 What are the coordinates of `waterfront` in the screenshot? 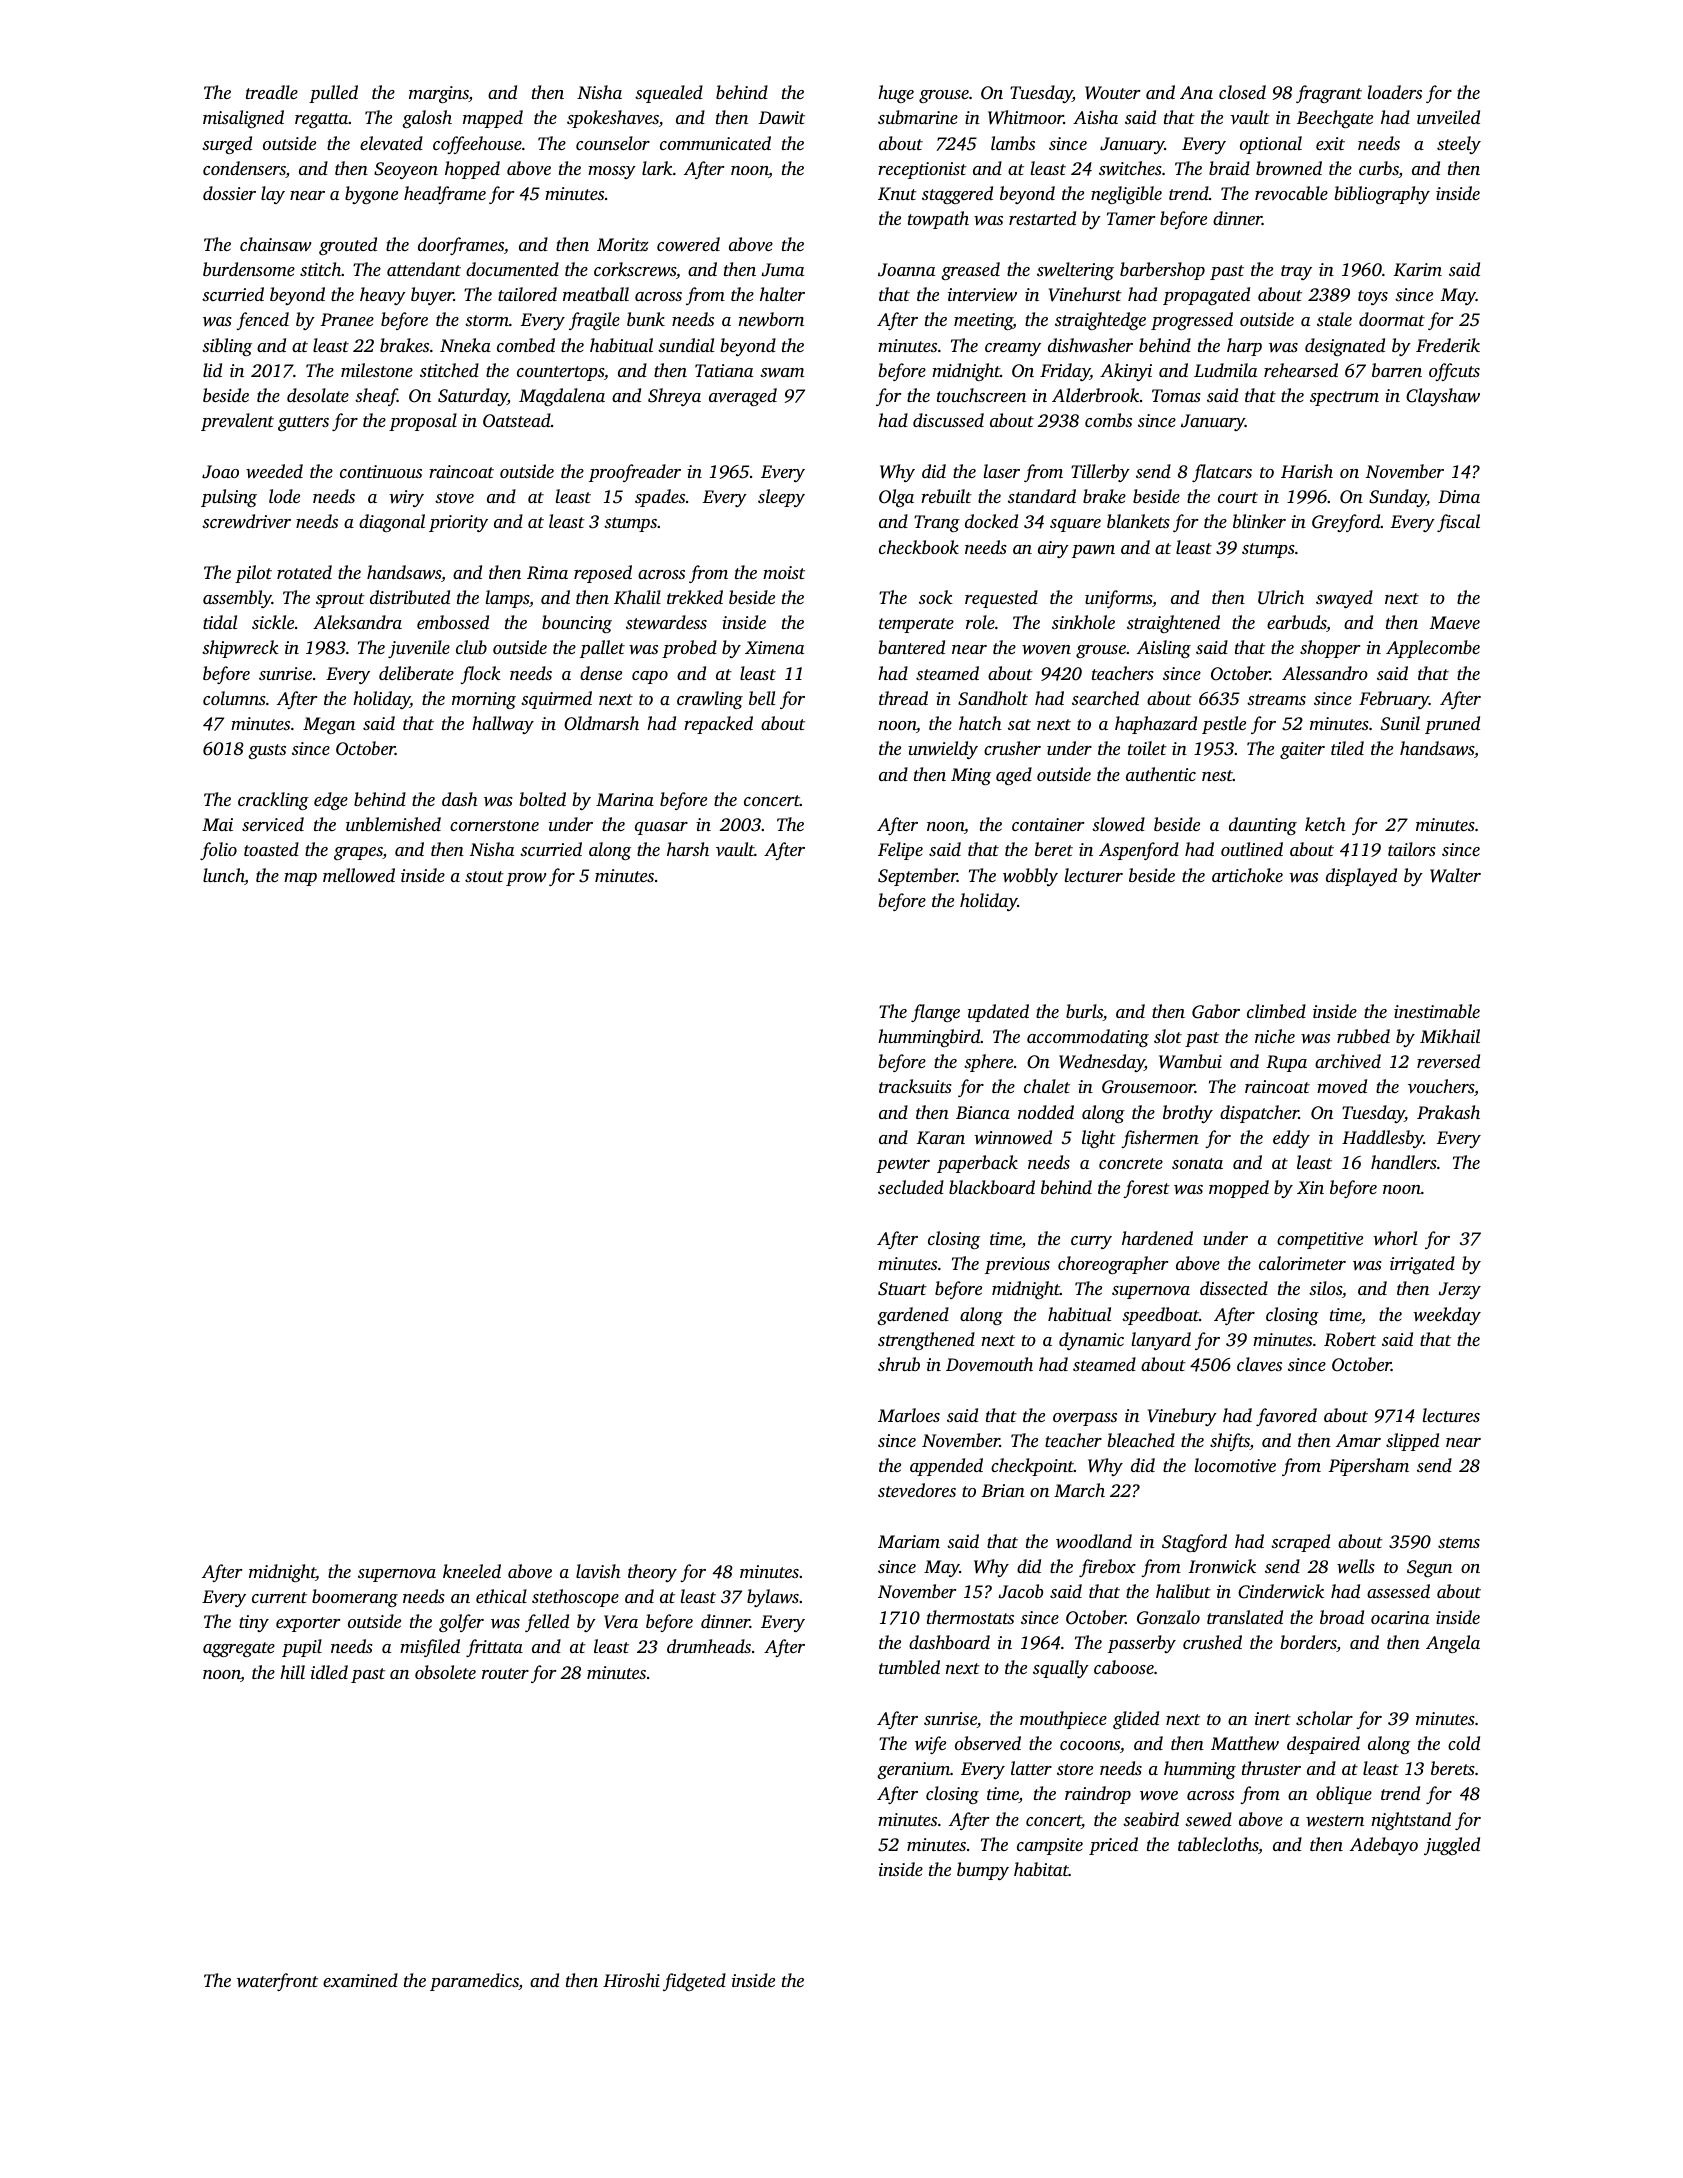 It's located at (277, 1982).
